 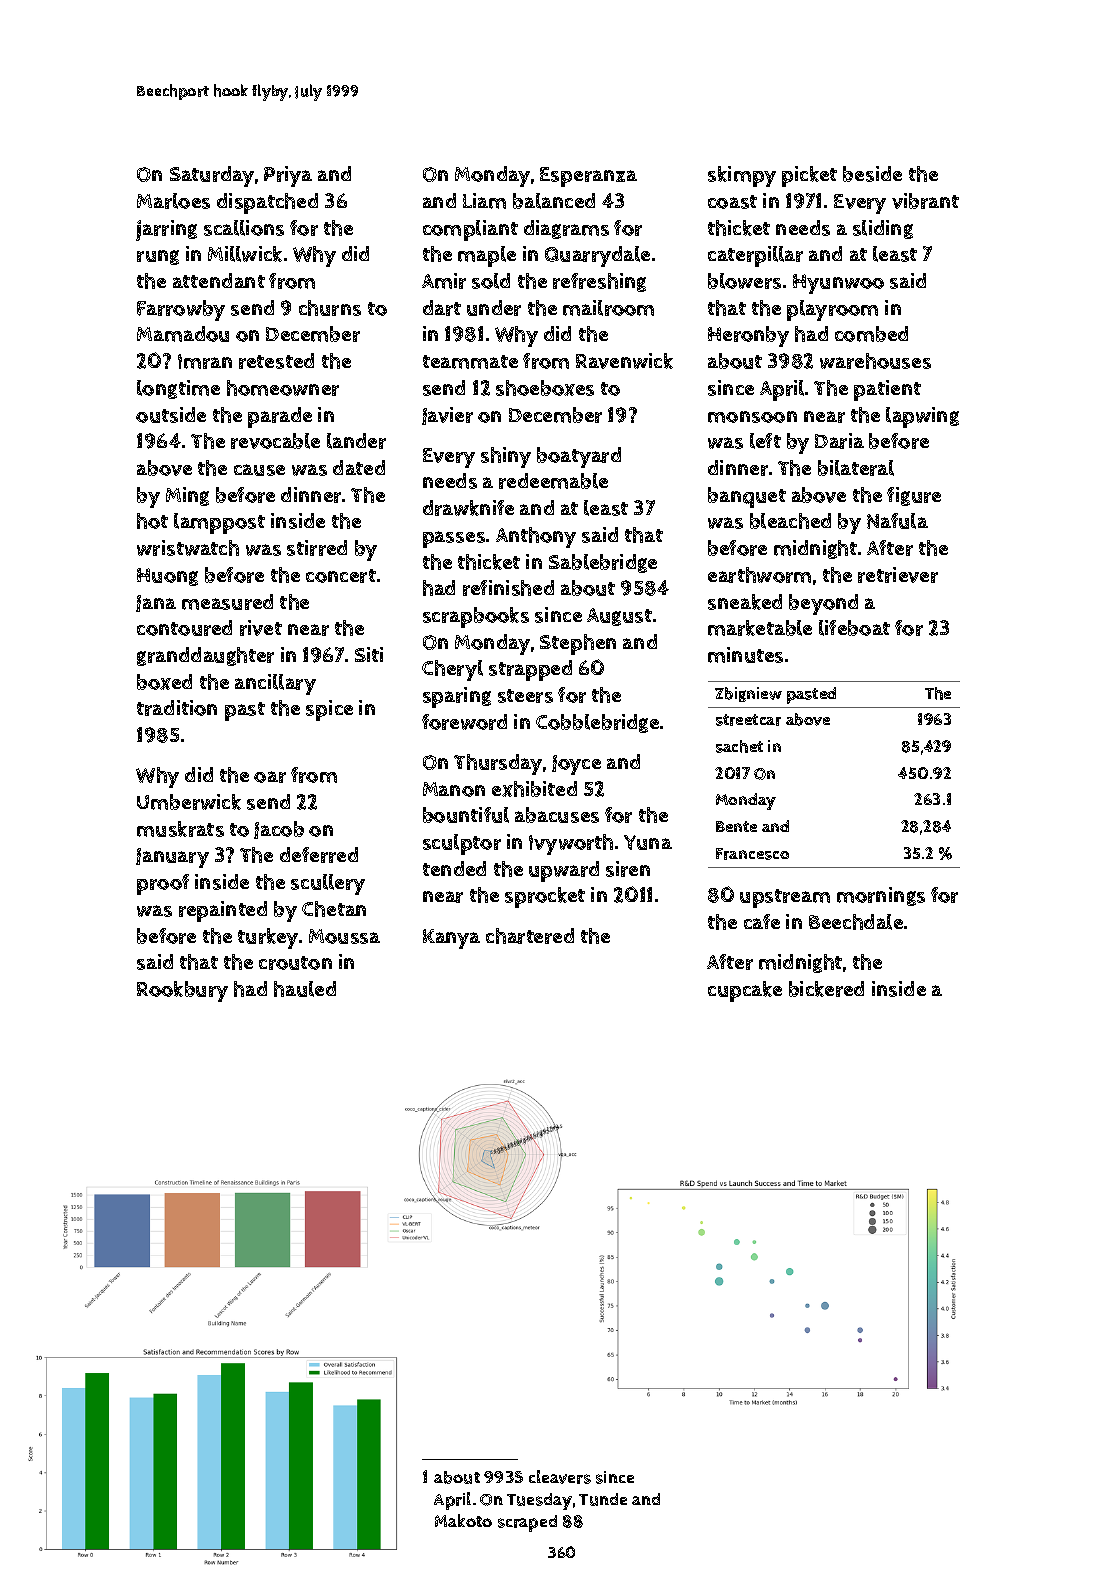 What do you see at coordinates (305, 989) in the screenshot?
I see `hauled` at bounding box center [305, 989].
